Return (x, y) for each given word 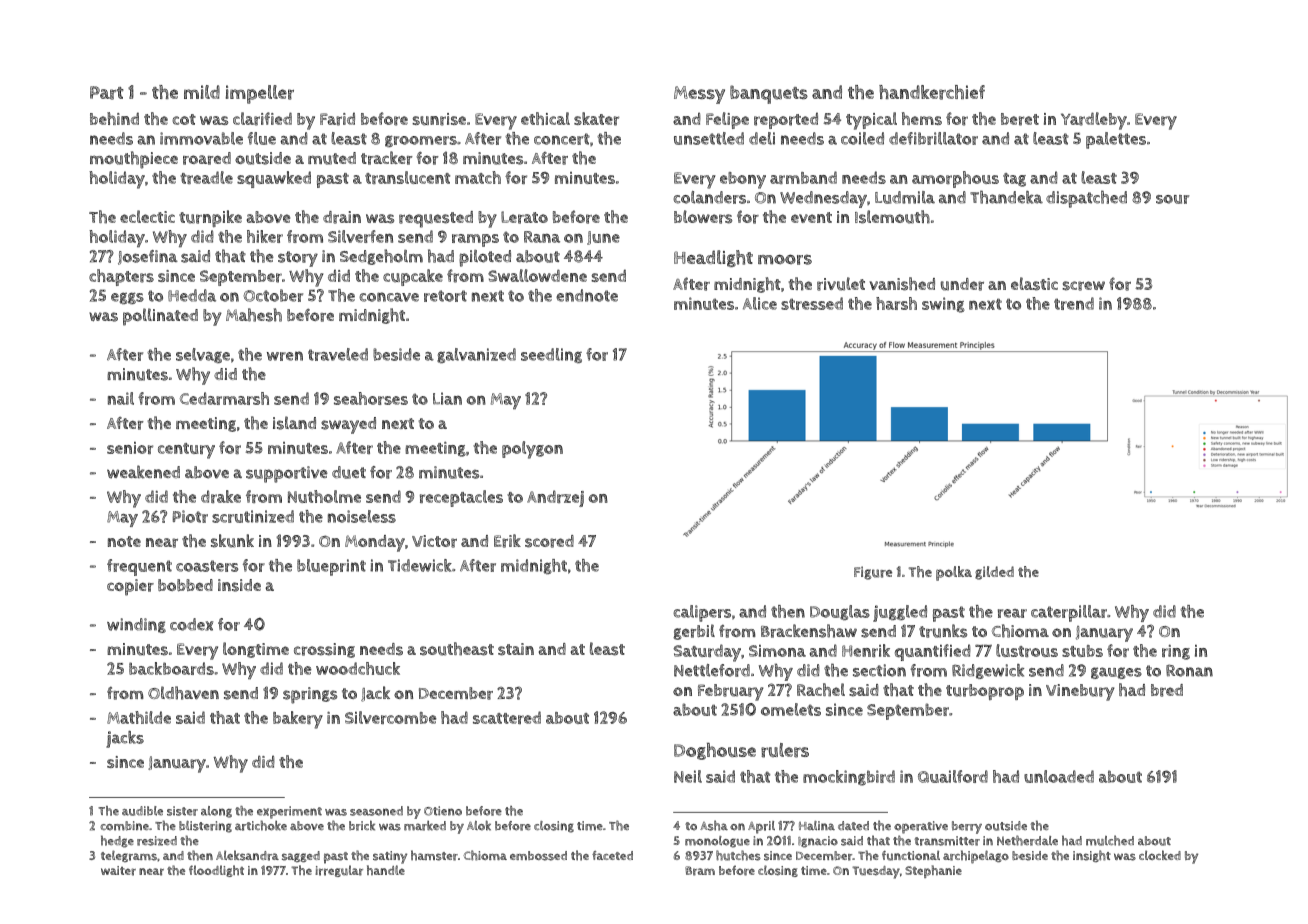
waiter (118, 871)
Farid (337, 119)
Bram (700, 871)
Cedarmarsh (224, 398)
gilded (994, 573)
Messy (699, 95)
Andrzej (555, 498)
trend (1074, 303)
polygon (532, 450)
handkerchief (932, 92)
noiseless (362, 516)
